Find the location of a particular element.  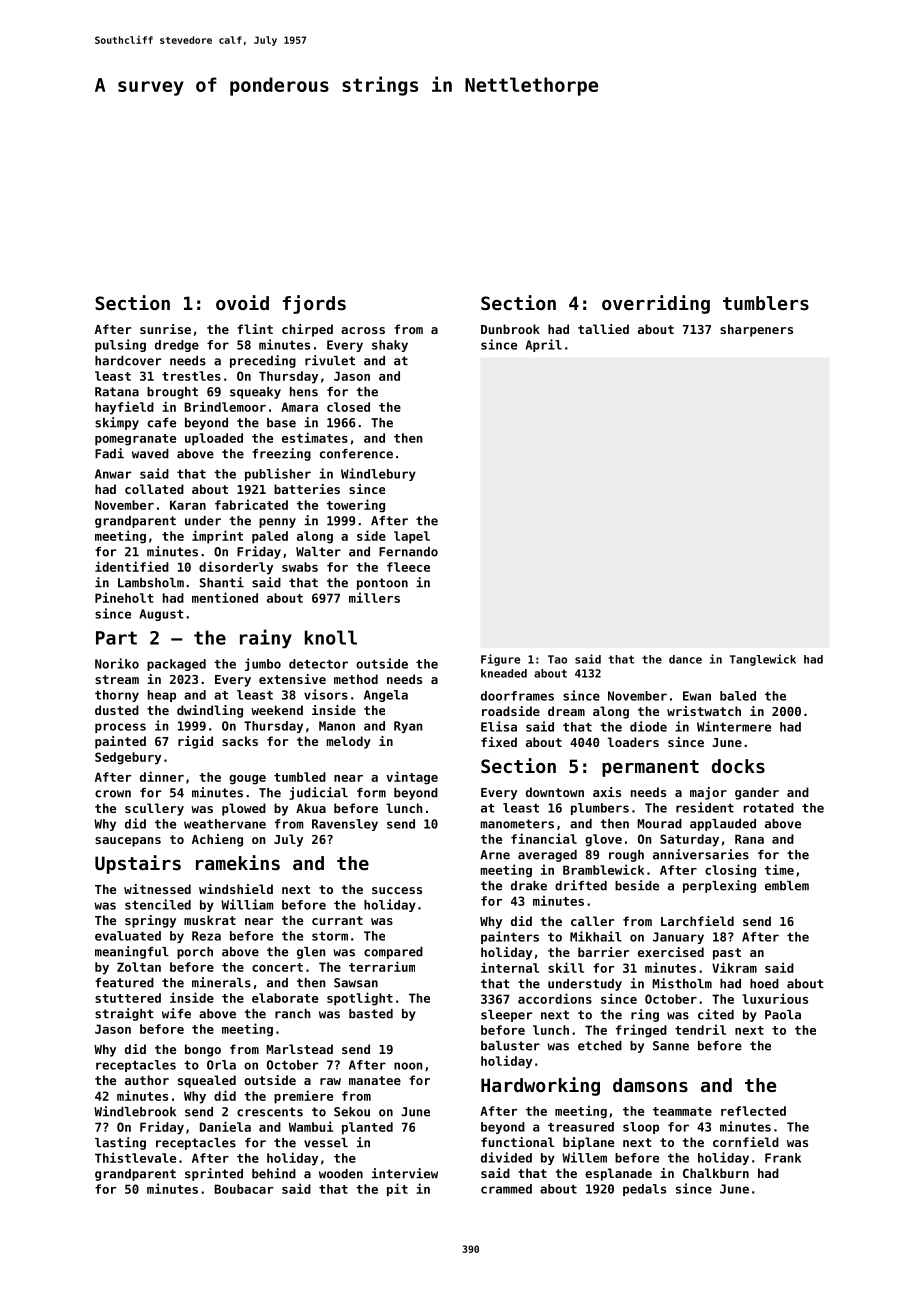

closed is located at coordinates (348, 407).
